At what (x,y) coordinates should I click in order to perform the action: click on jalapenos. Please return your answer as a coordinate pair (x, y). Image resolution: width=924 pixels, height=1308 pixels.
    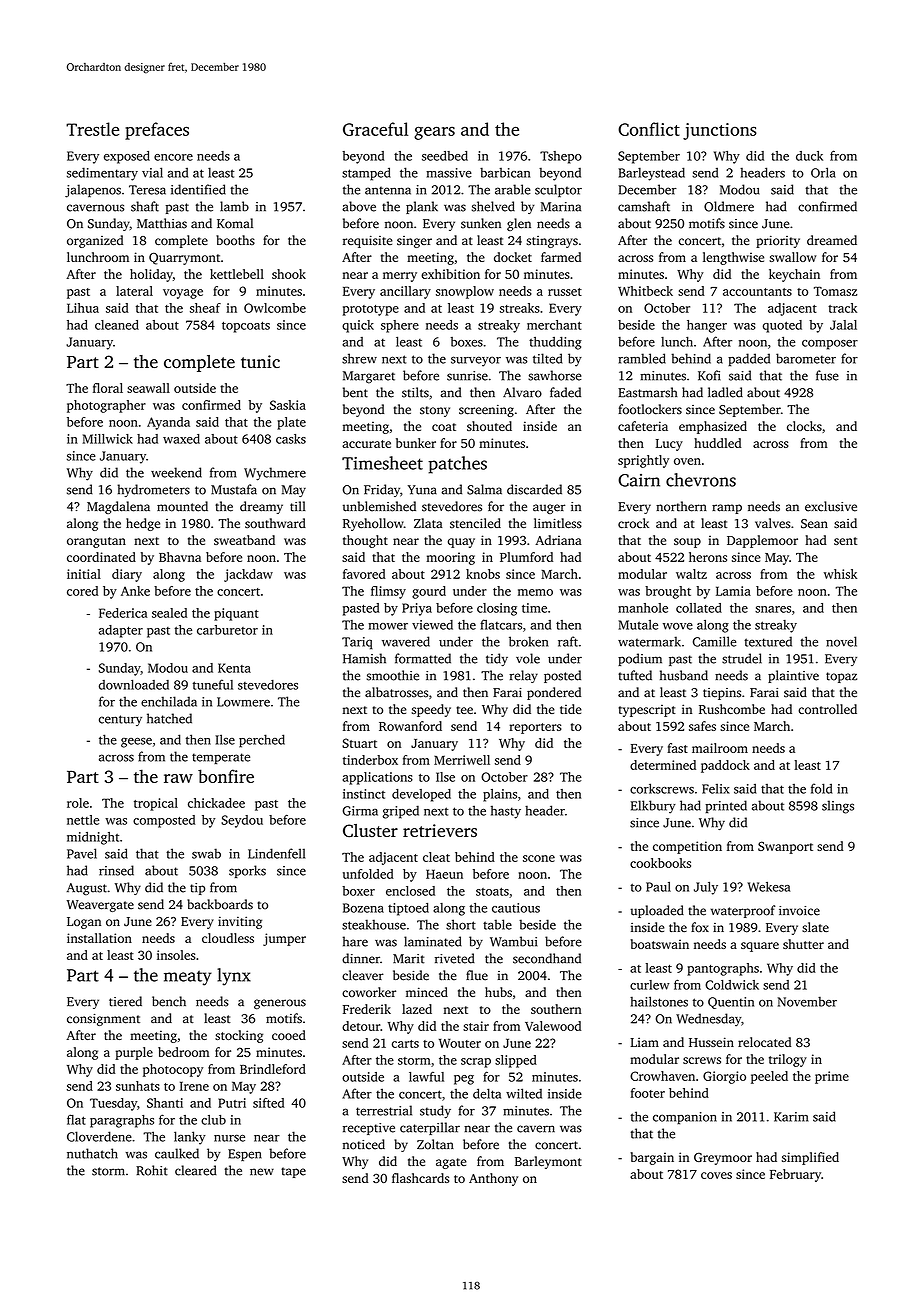
    Looking at the image, I should click on (93, 191).
